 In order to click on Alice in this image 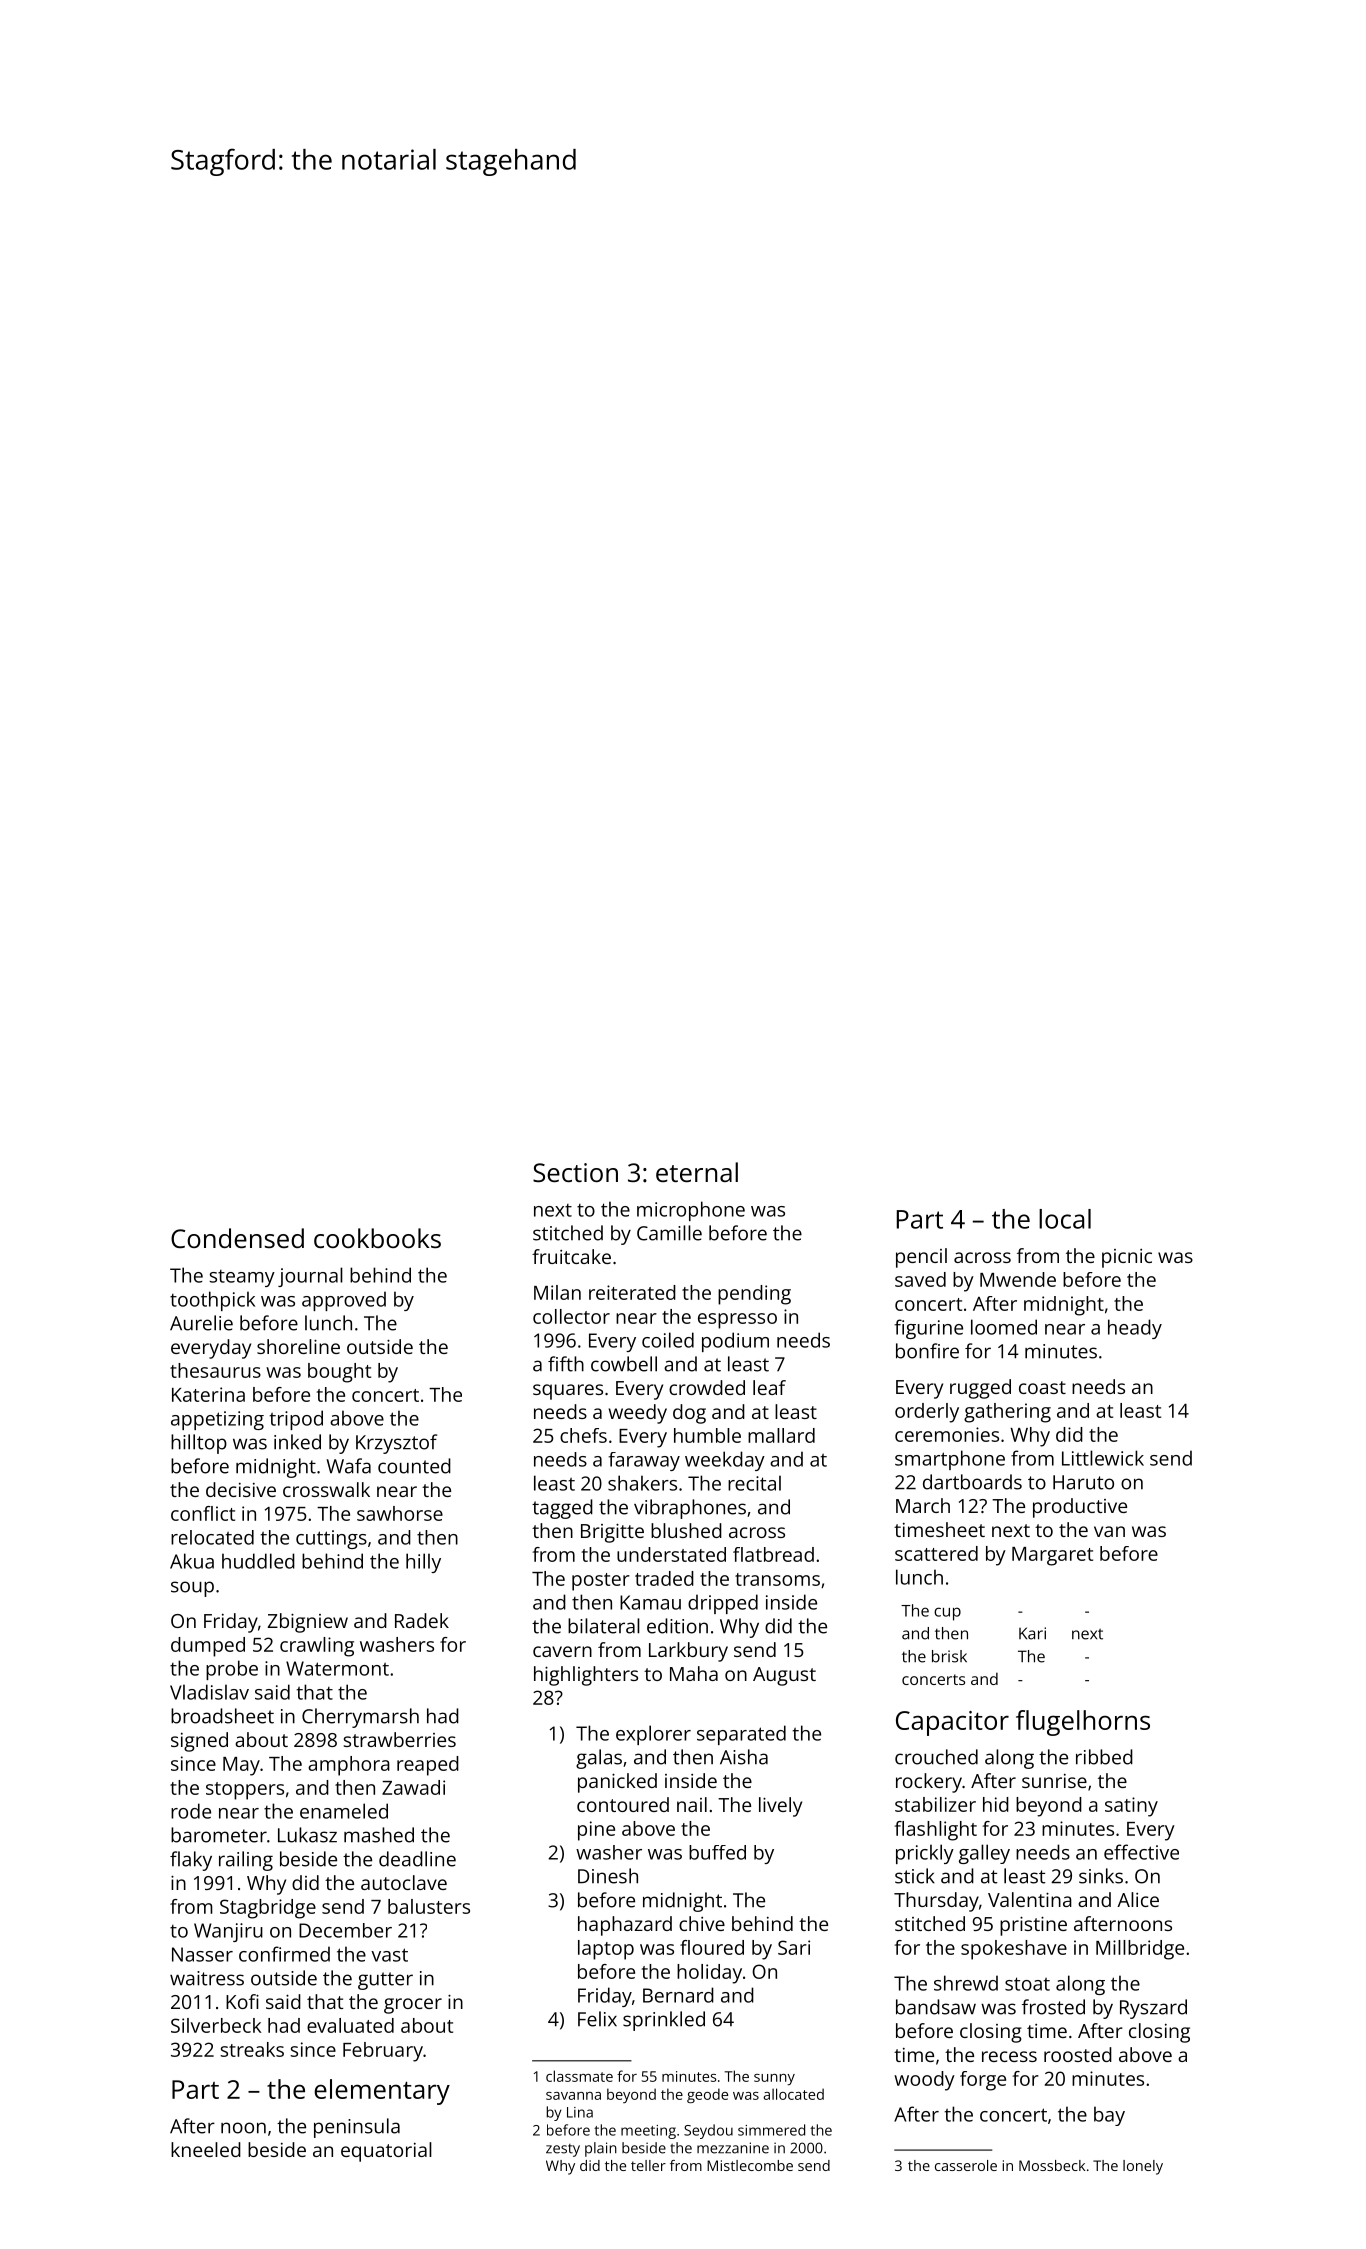, I will do `click(1138, 1899)`.
